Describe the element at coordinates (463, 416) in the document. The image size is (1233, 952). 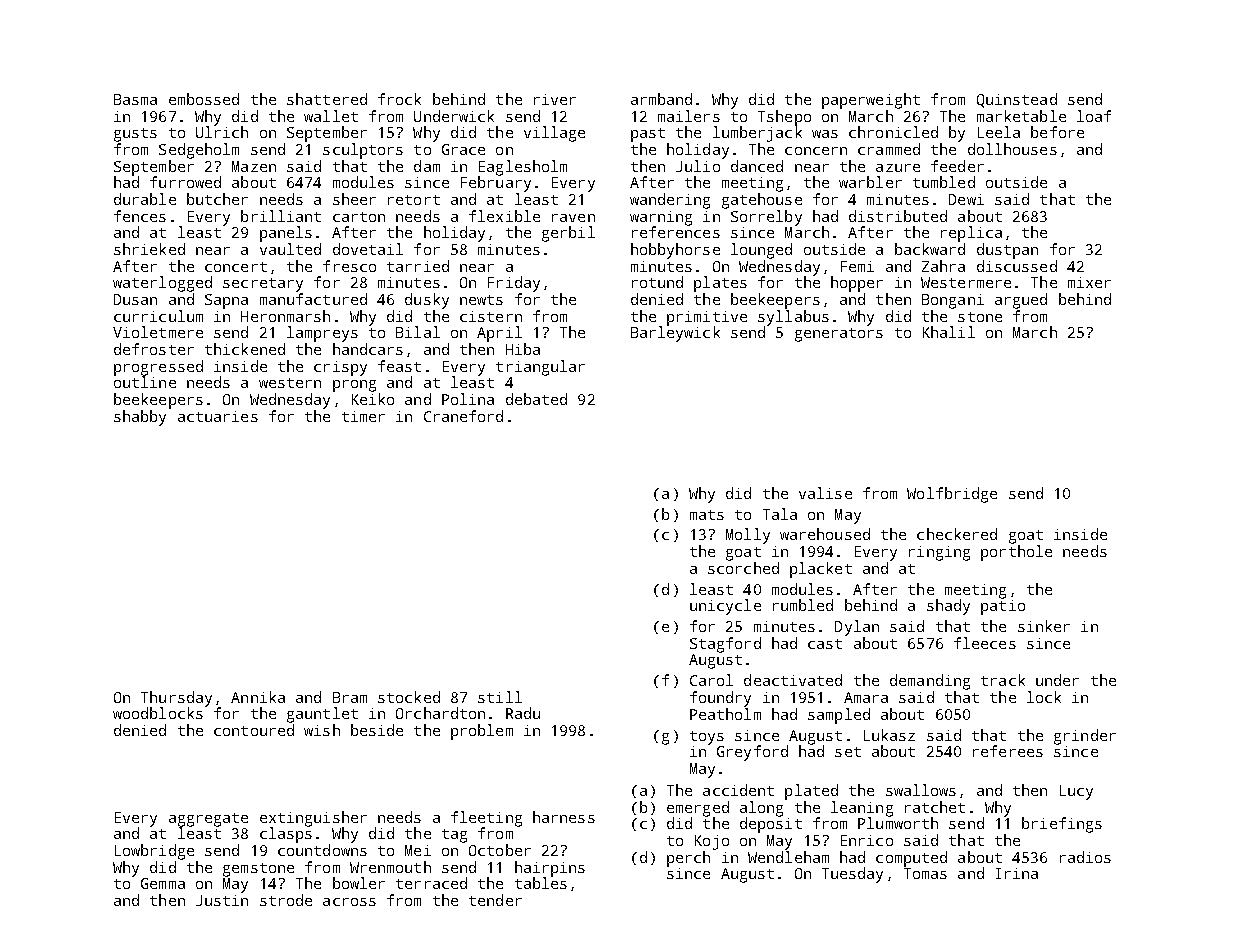
I see `Craneford` at that location.
